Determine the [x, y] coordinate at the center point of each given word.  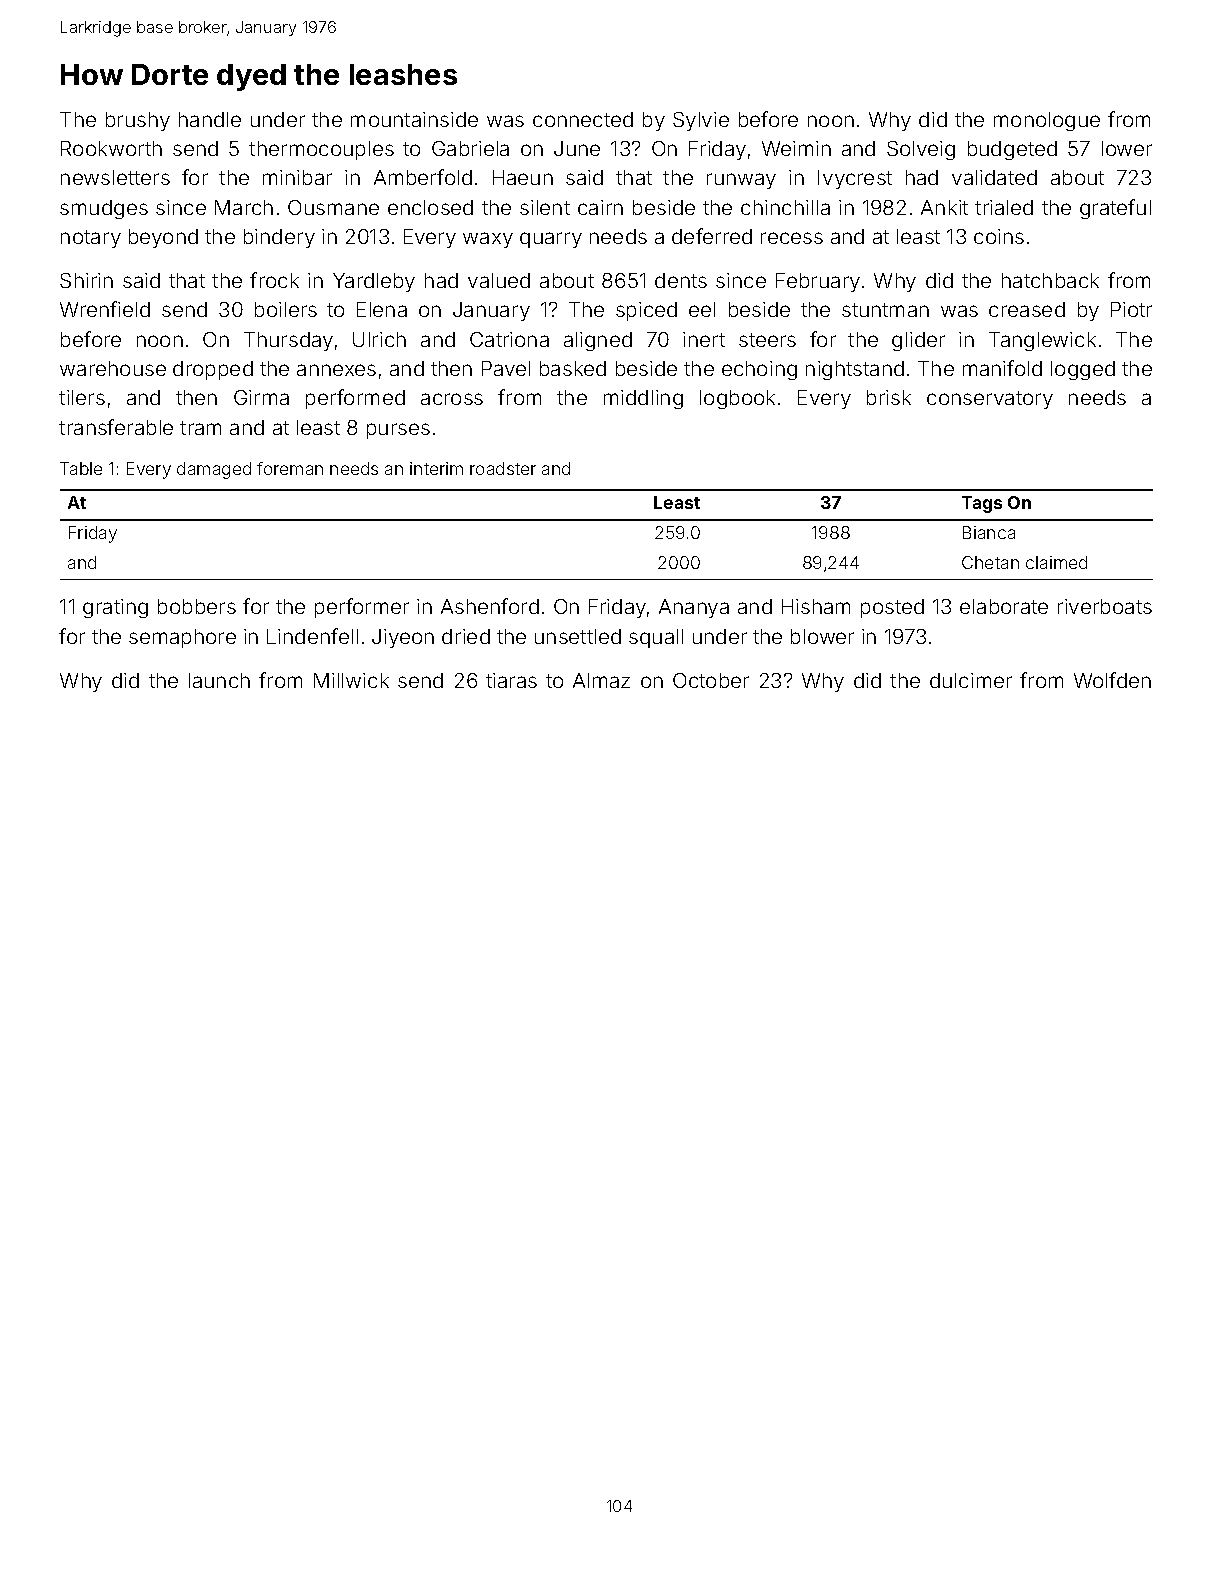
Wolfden [1112, 680]
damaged [214, 470]
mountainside [414, 119]
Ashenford [490, 606]
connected [583, 119]
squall [656, 638]
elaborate [1004, 606]
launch [219, 680]
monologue [1047, 121]
